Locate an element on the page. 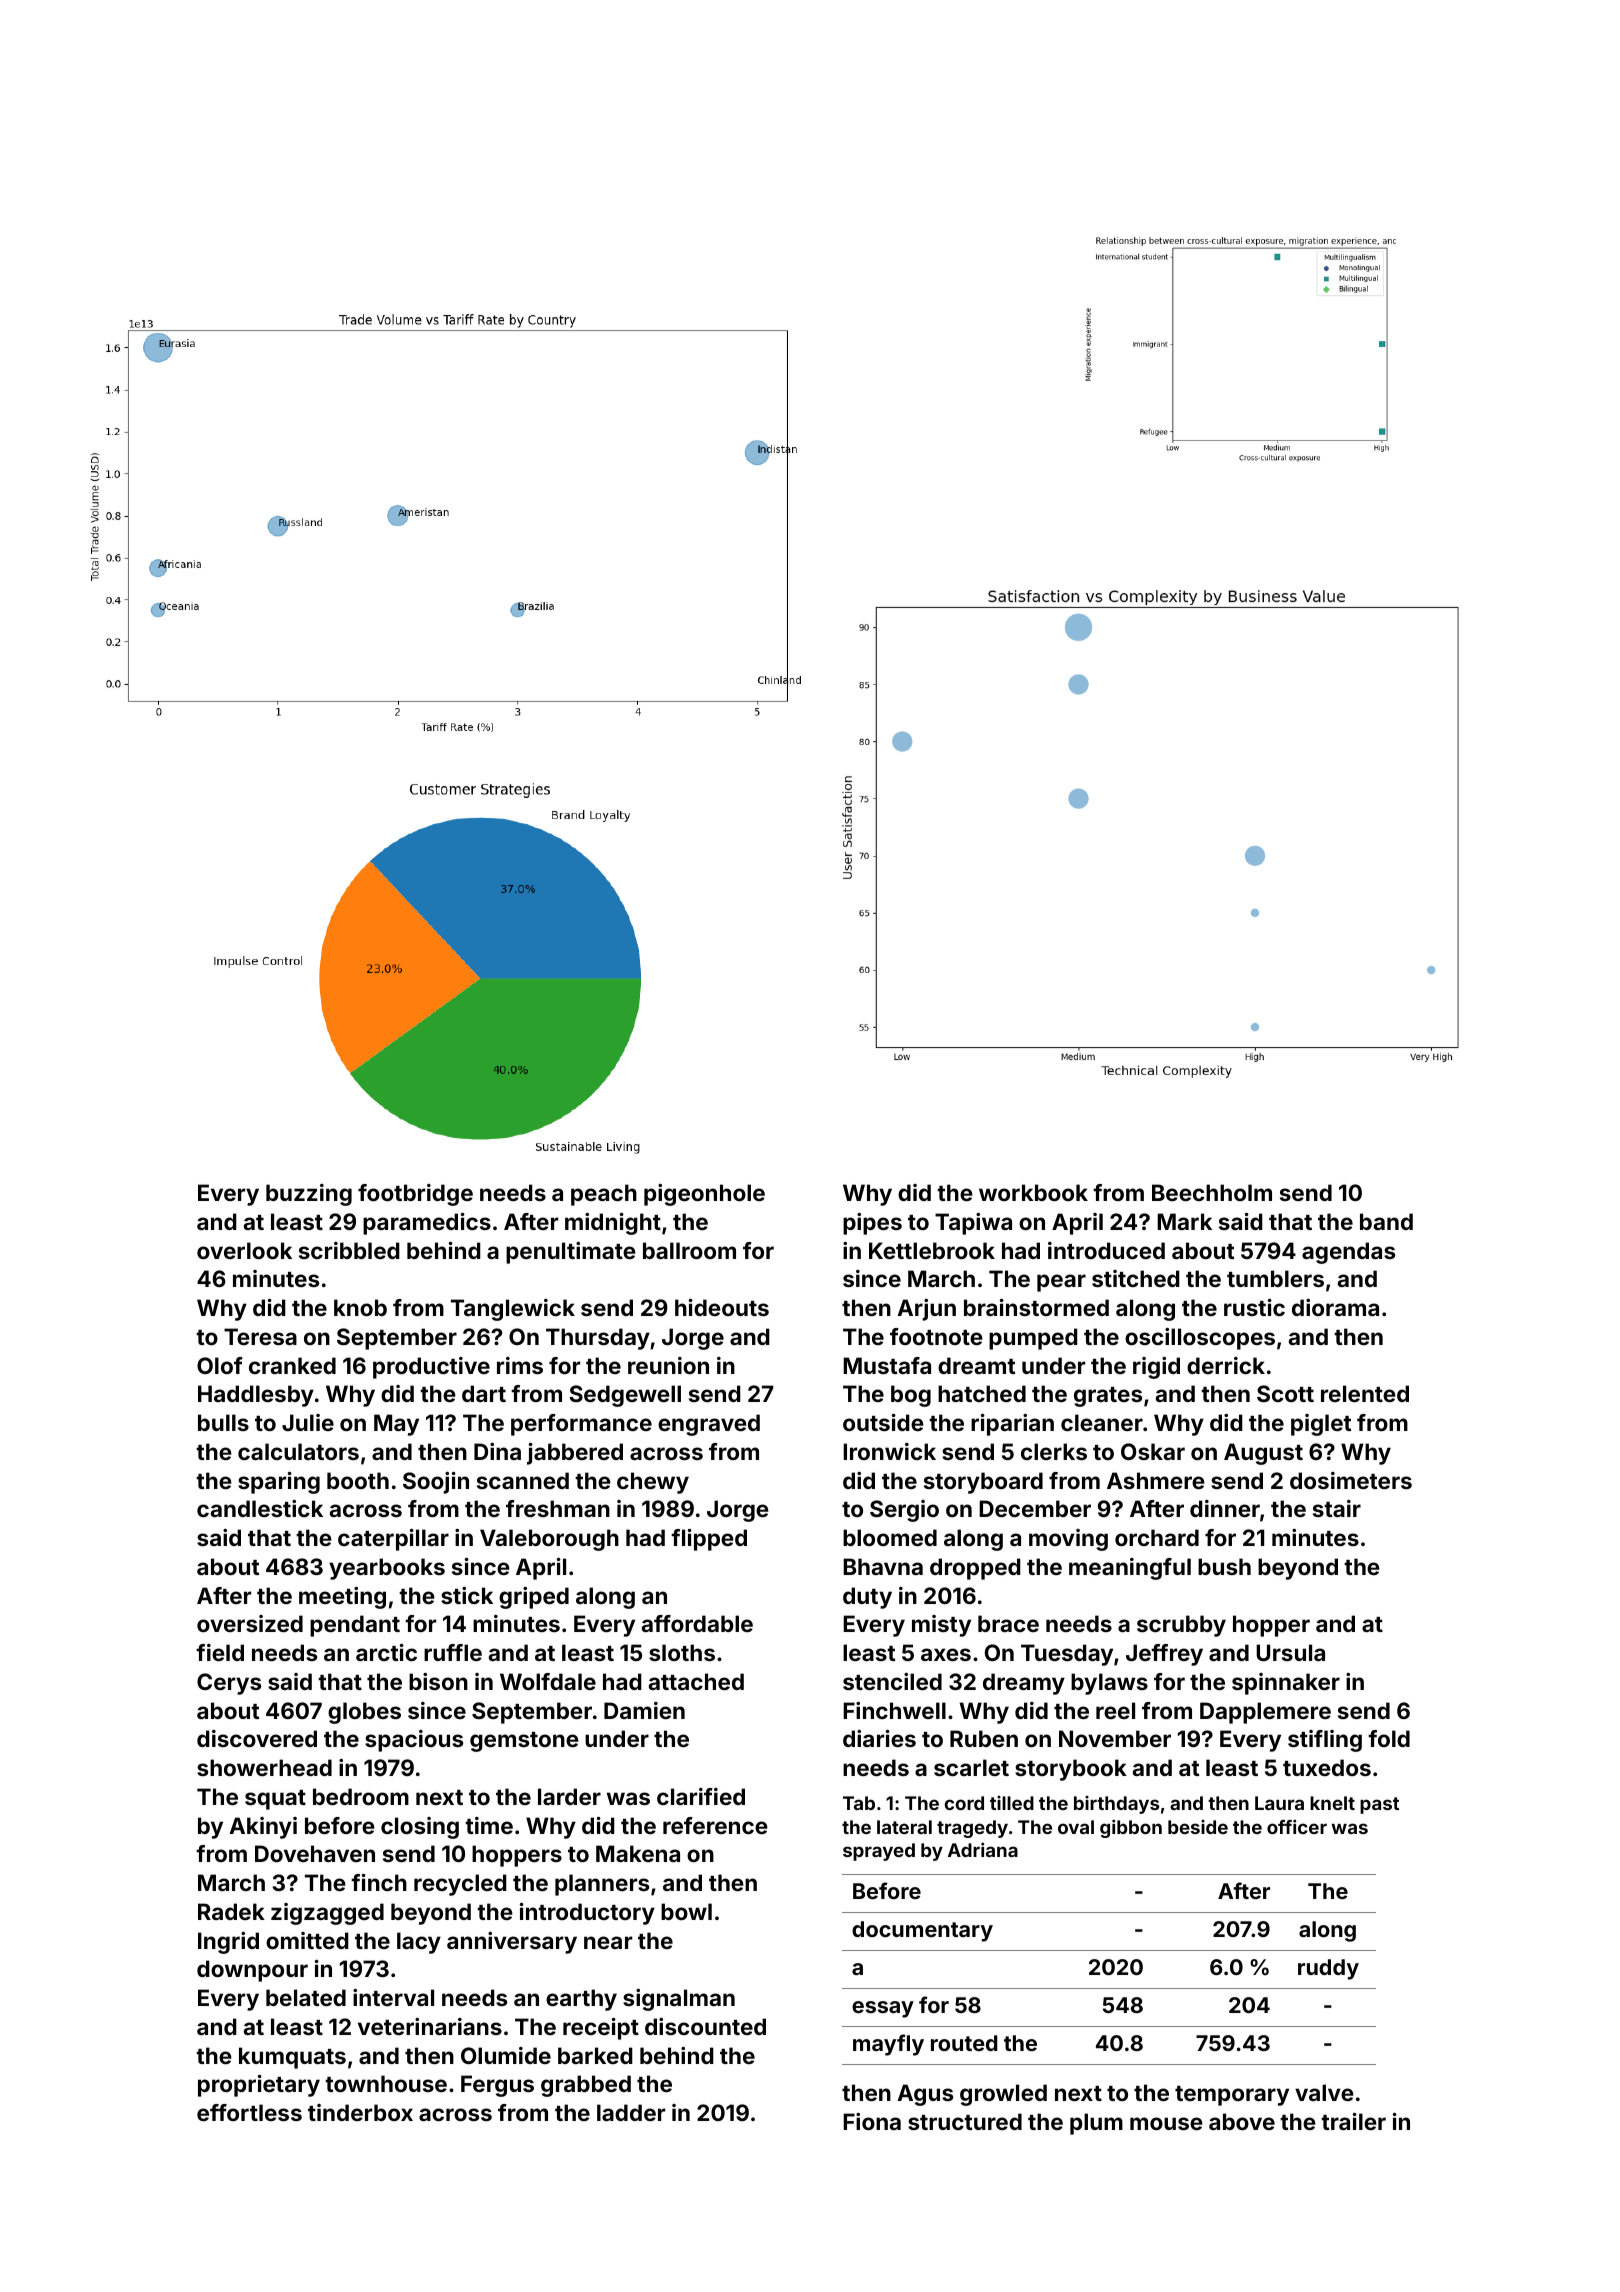  scribbled is located at coordinates (349, 1250).
